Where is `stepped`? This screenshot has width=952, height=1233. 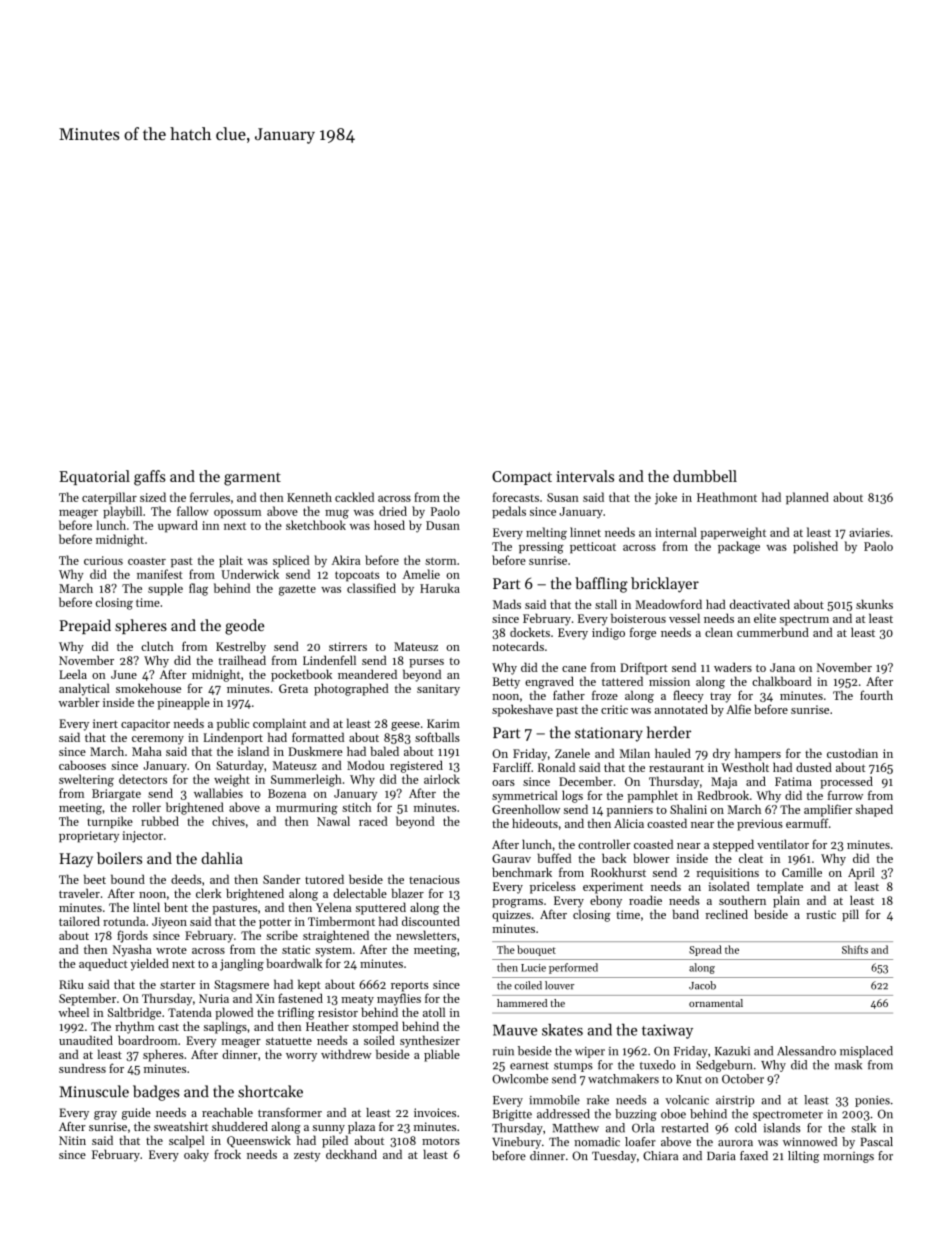
stepped is located at coordinates (733, 845).
